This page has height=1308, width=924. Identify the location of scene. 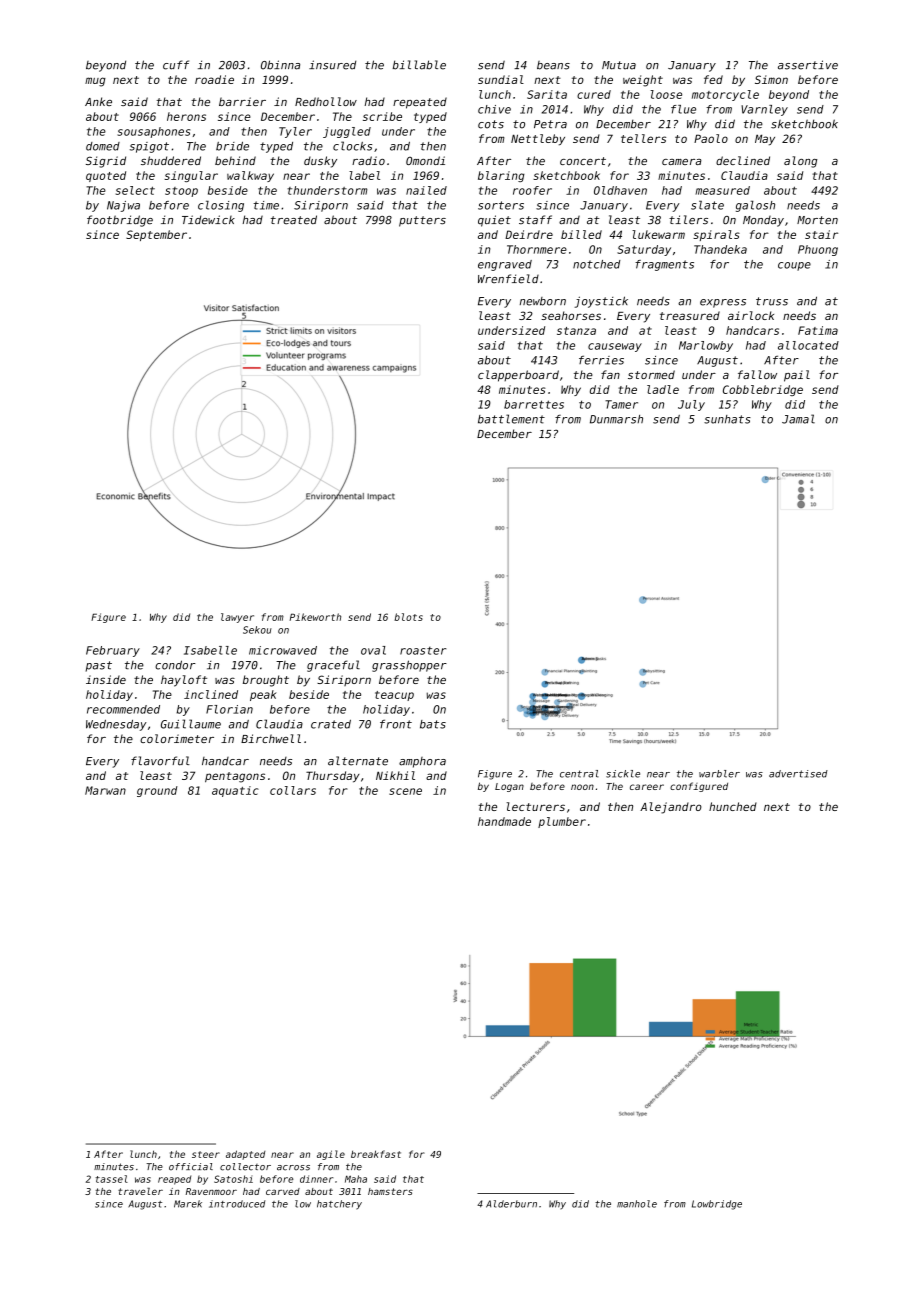
(405, 791).
